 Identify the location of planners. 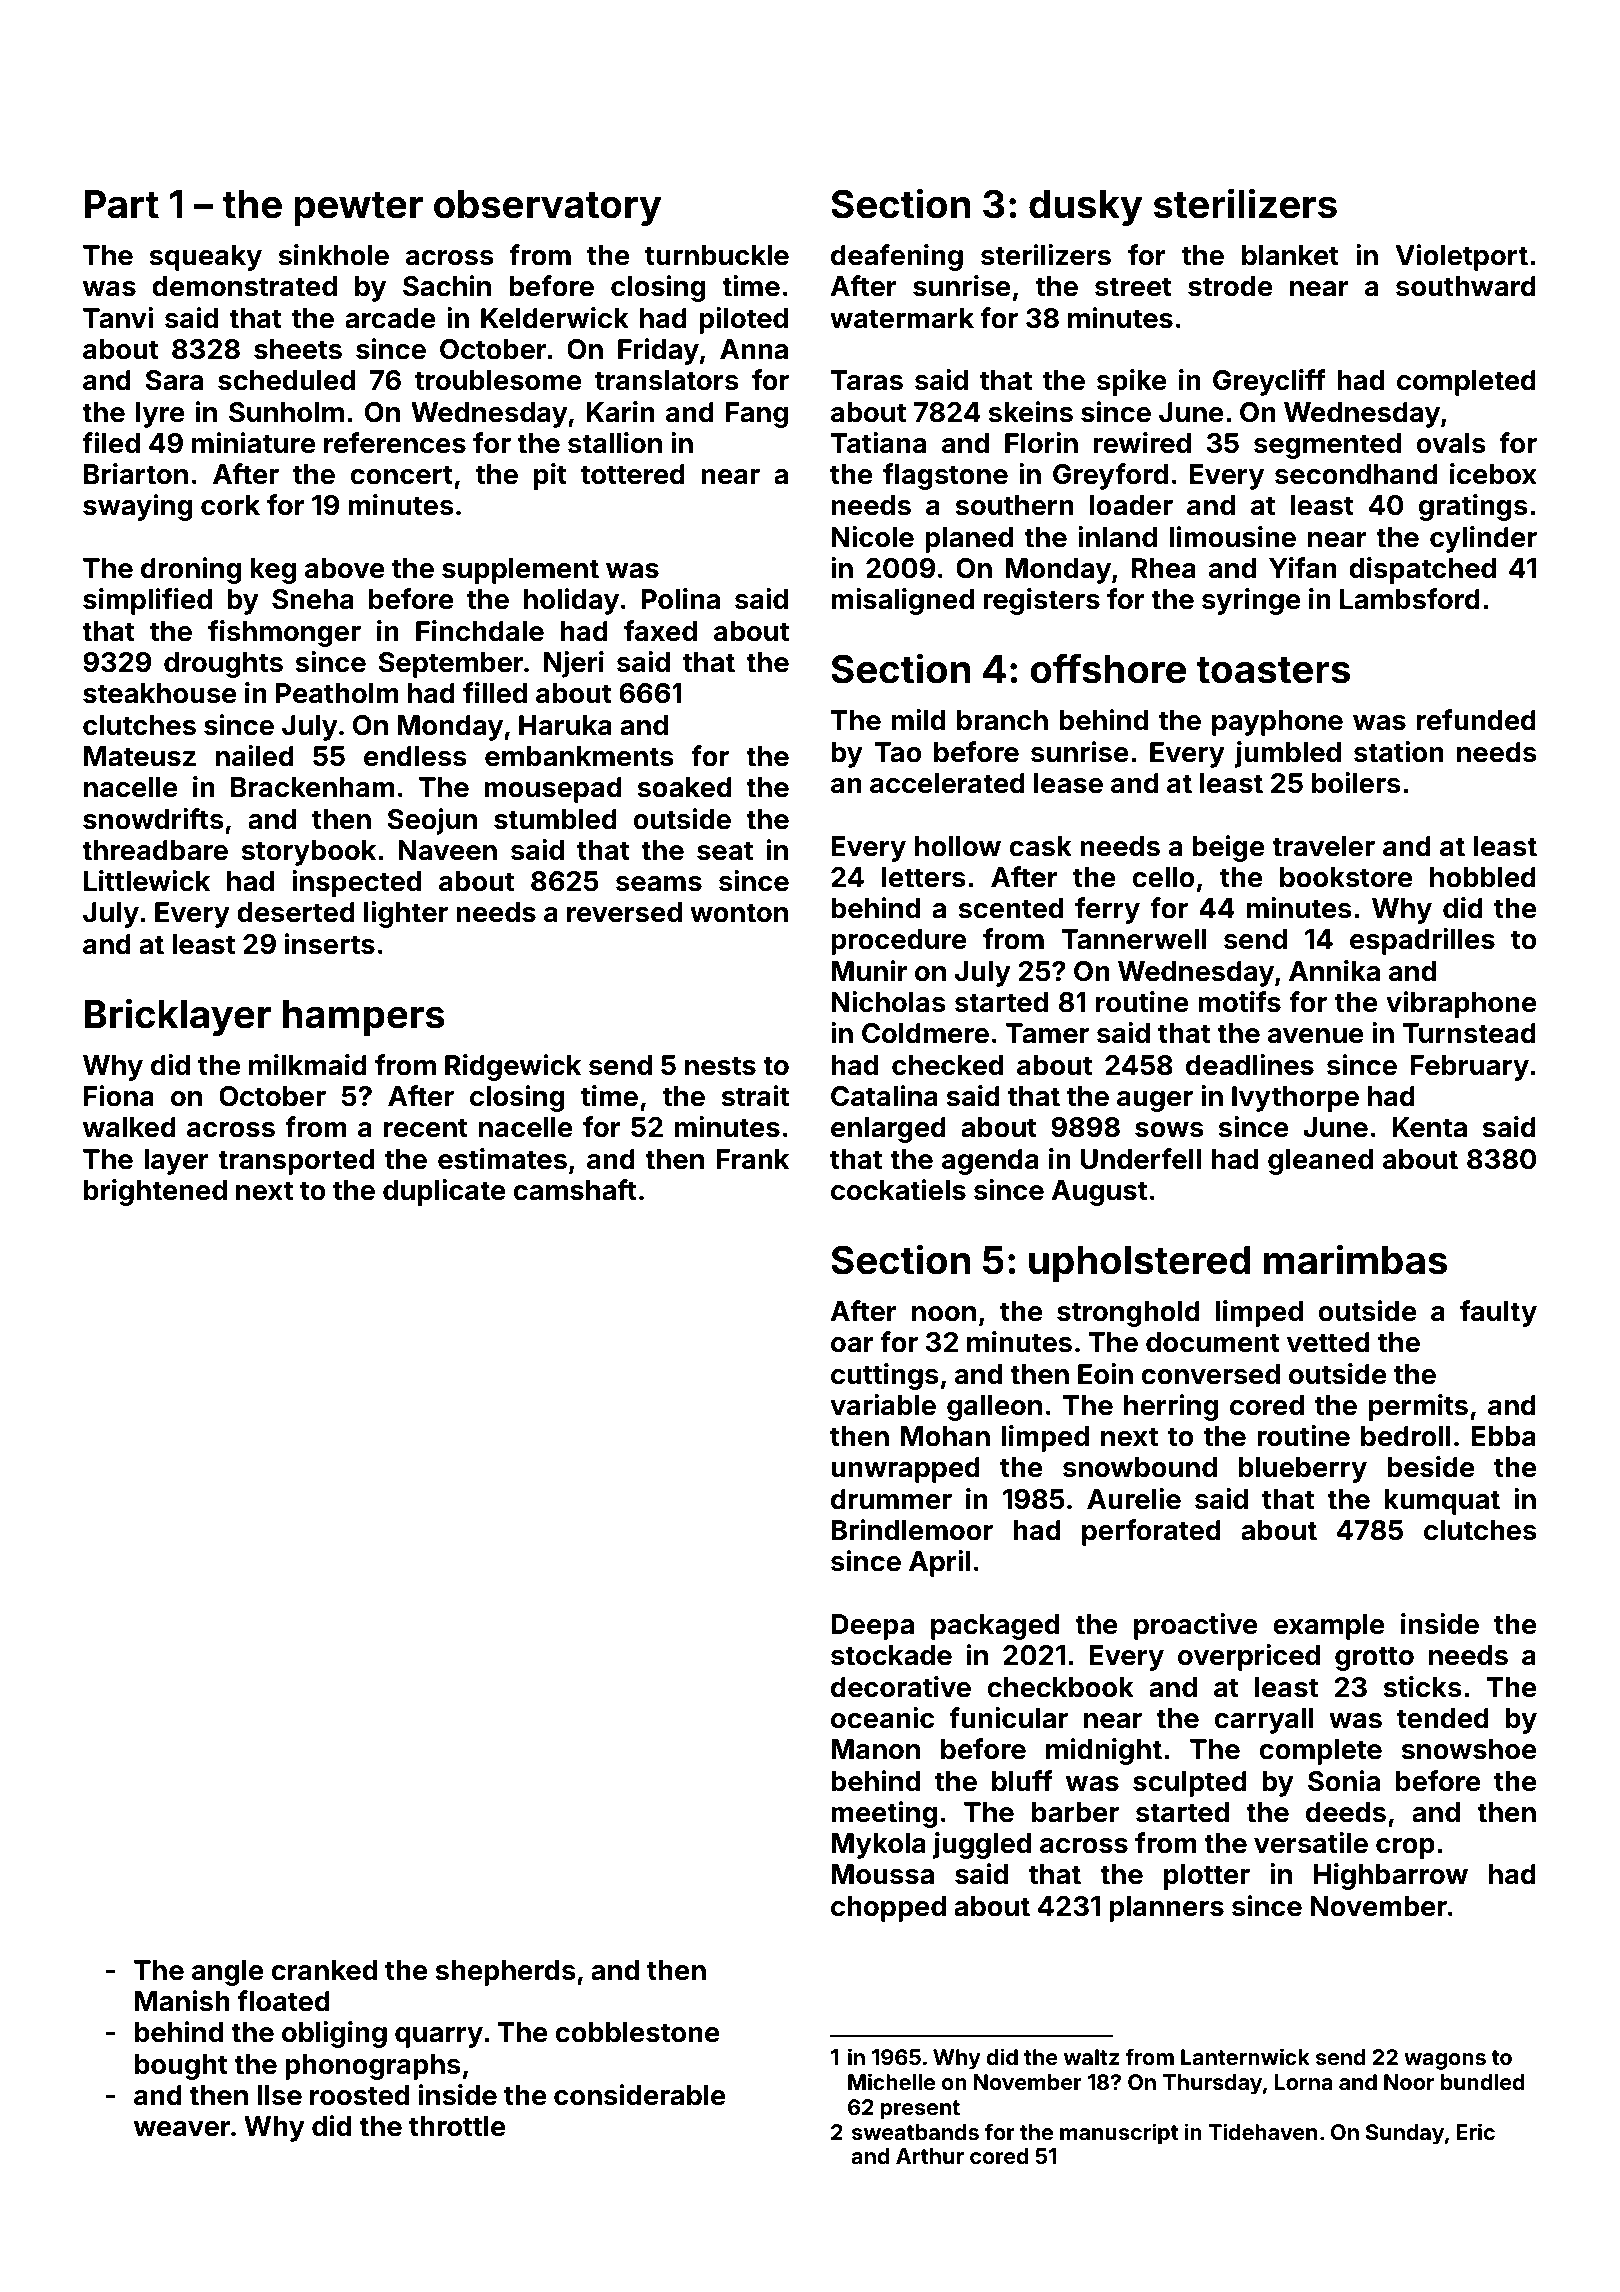
(1166, 1909).
